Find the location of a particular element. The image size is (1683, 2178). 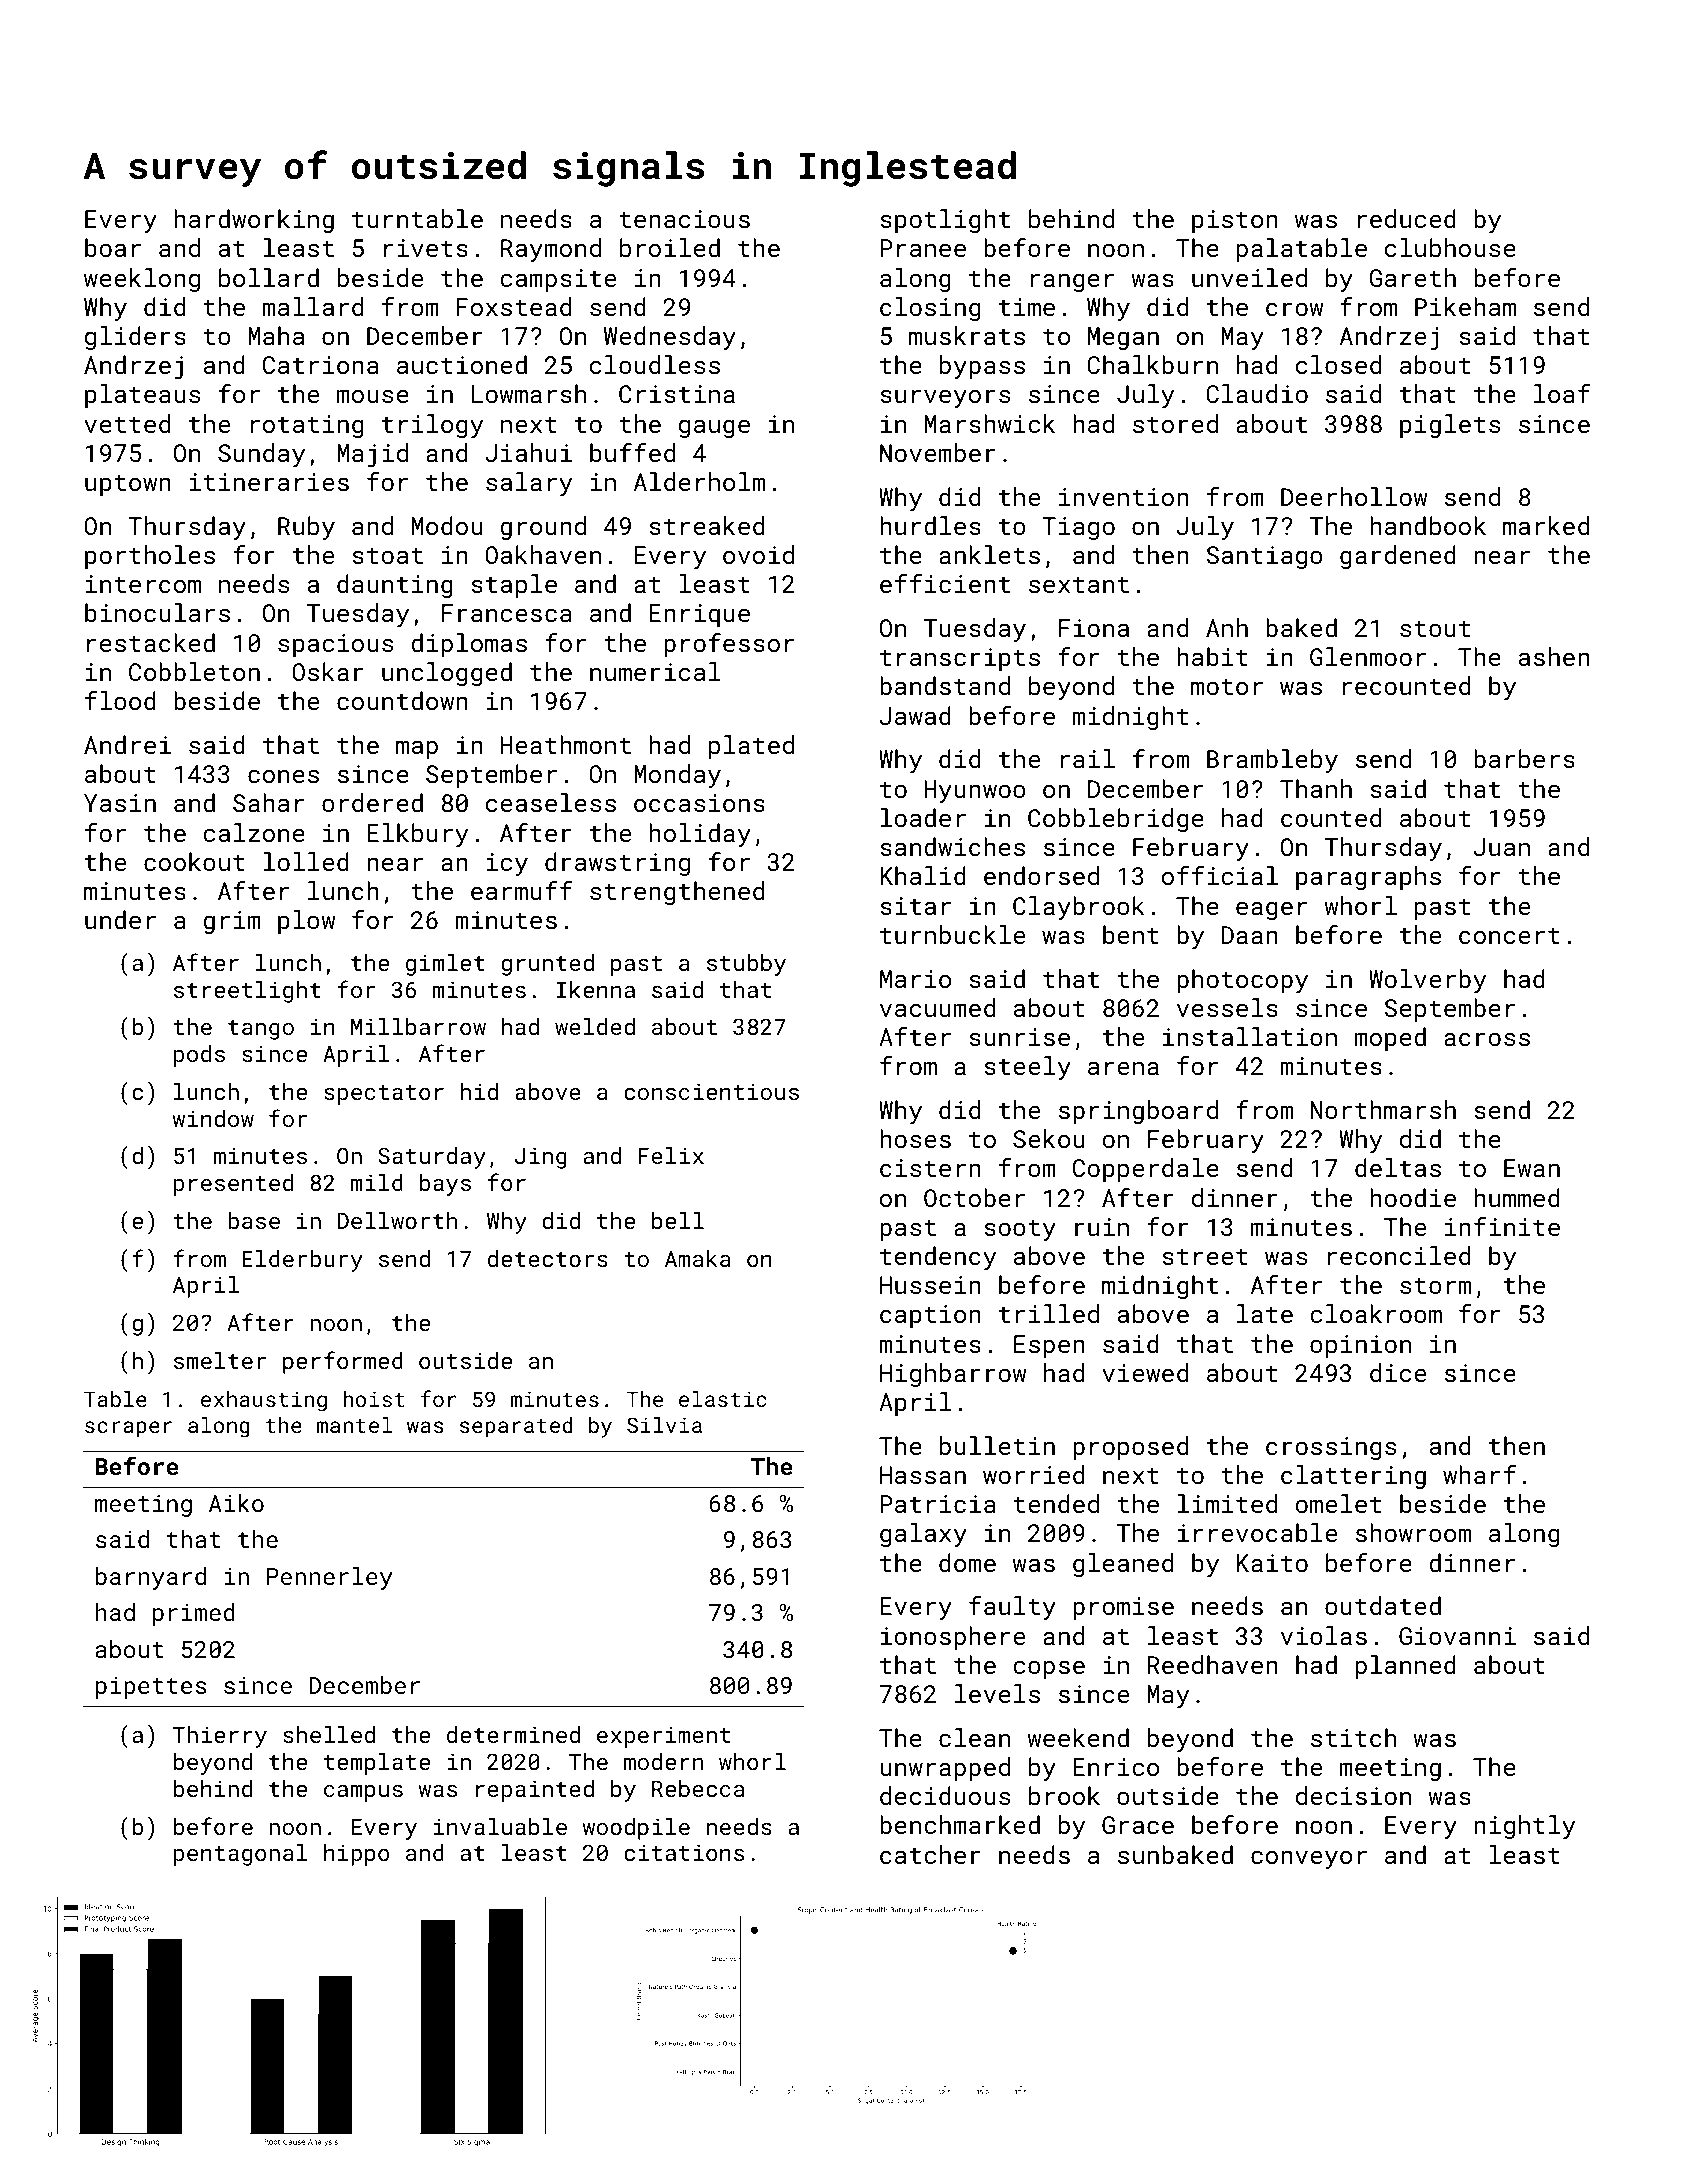

smelter is located at coordinates (220, 1360).
